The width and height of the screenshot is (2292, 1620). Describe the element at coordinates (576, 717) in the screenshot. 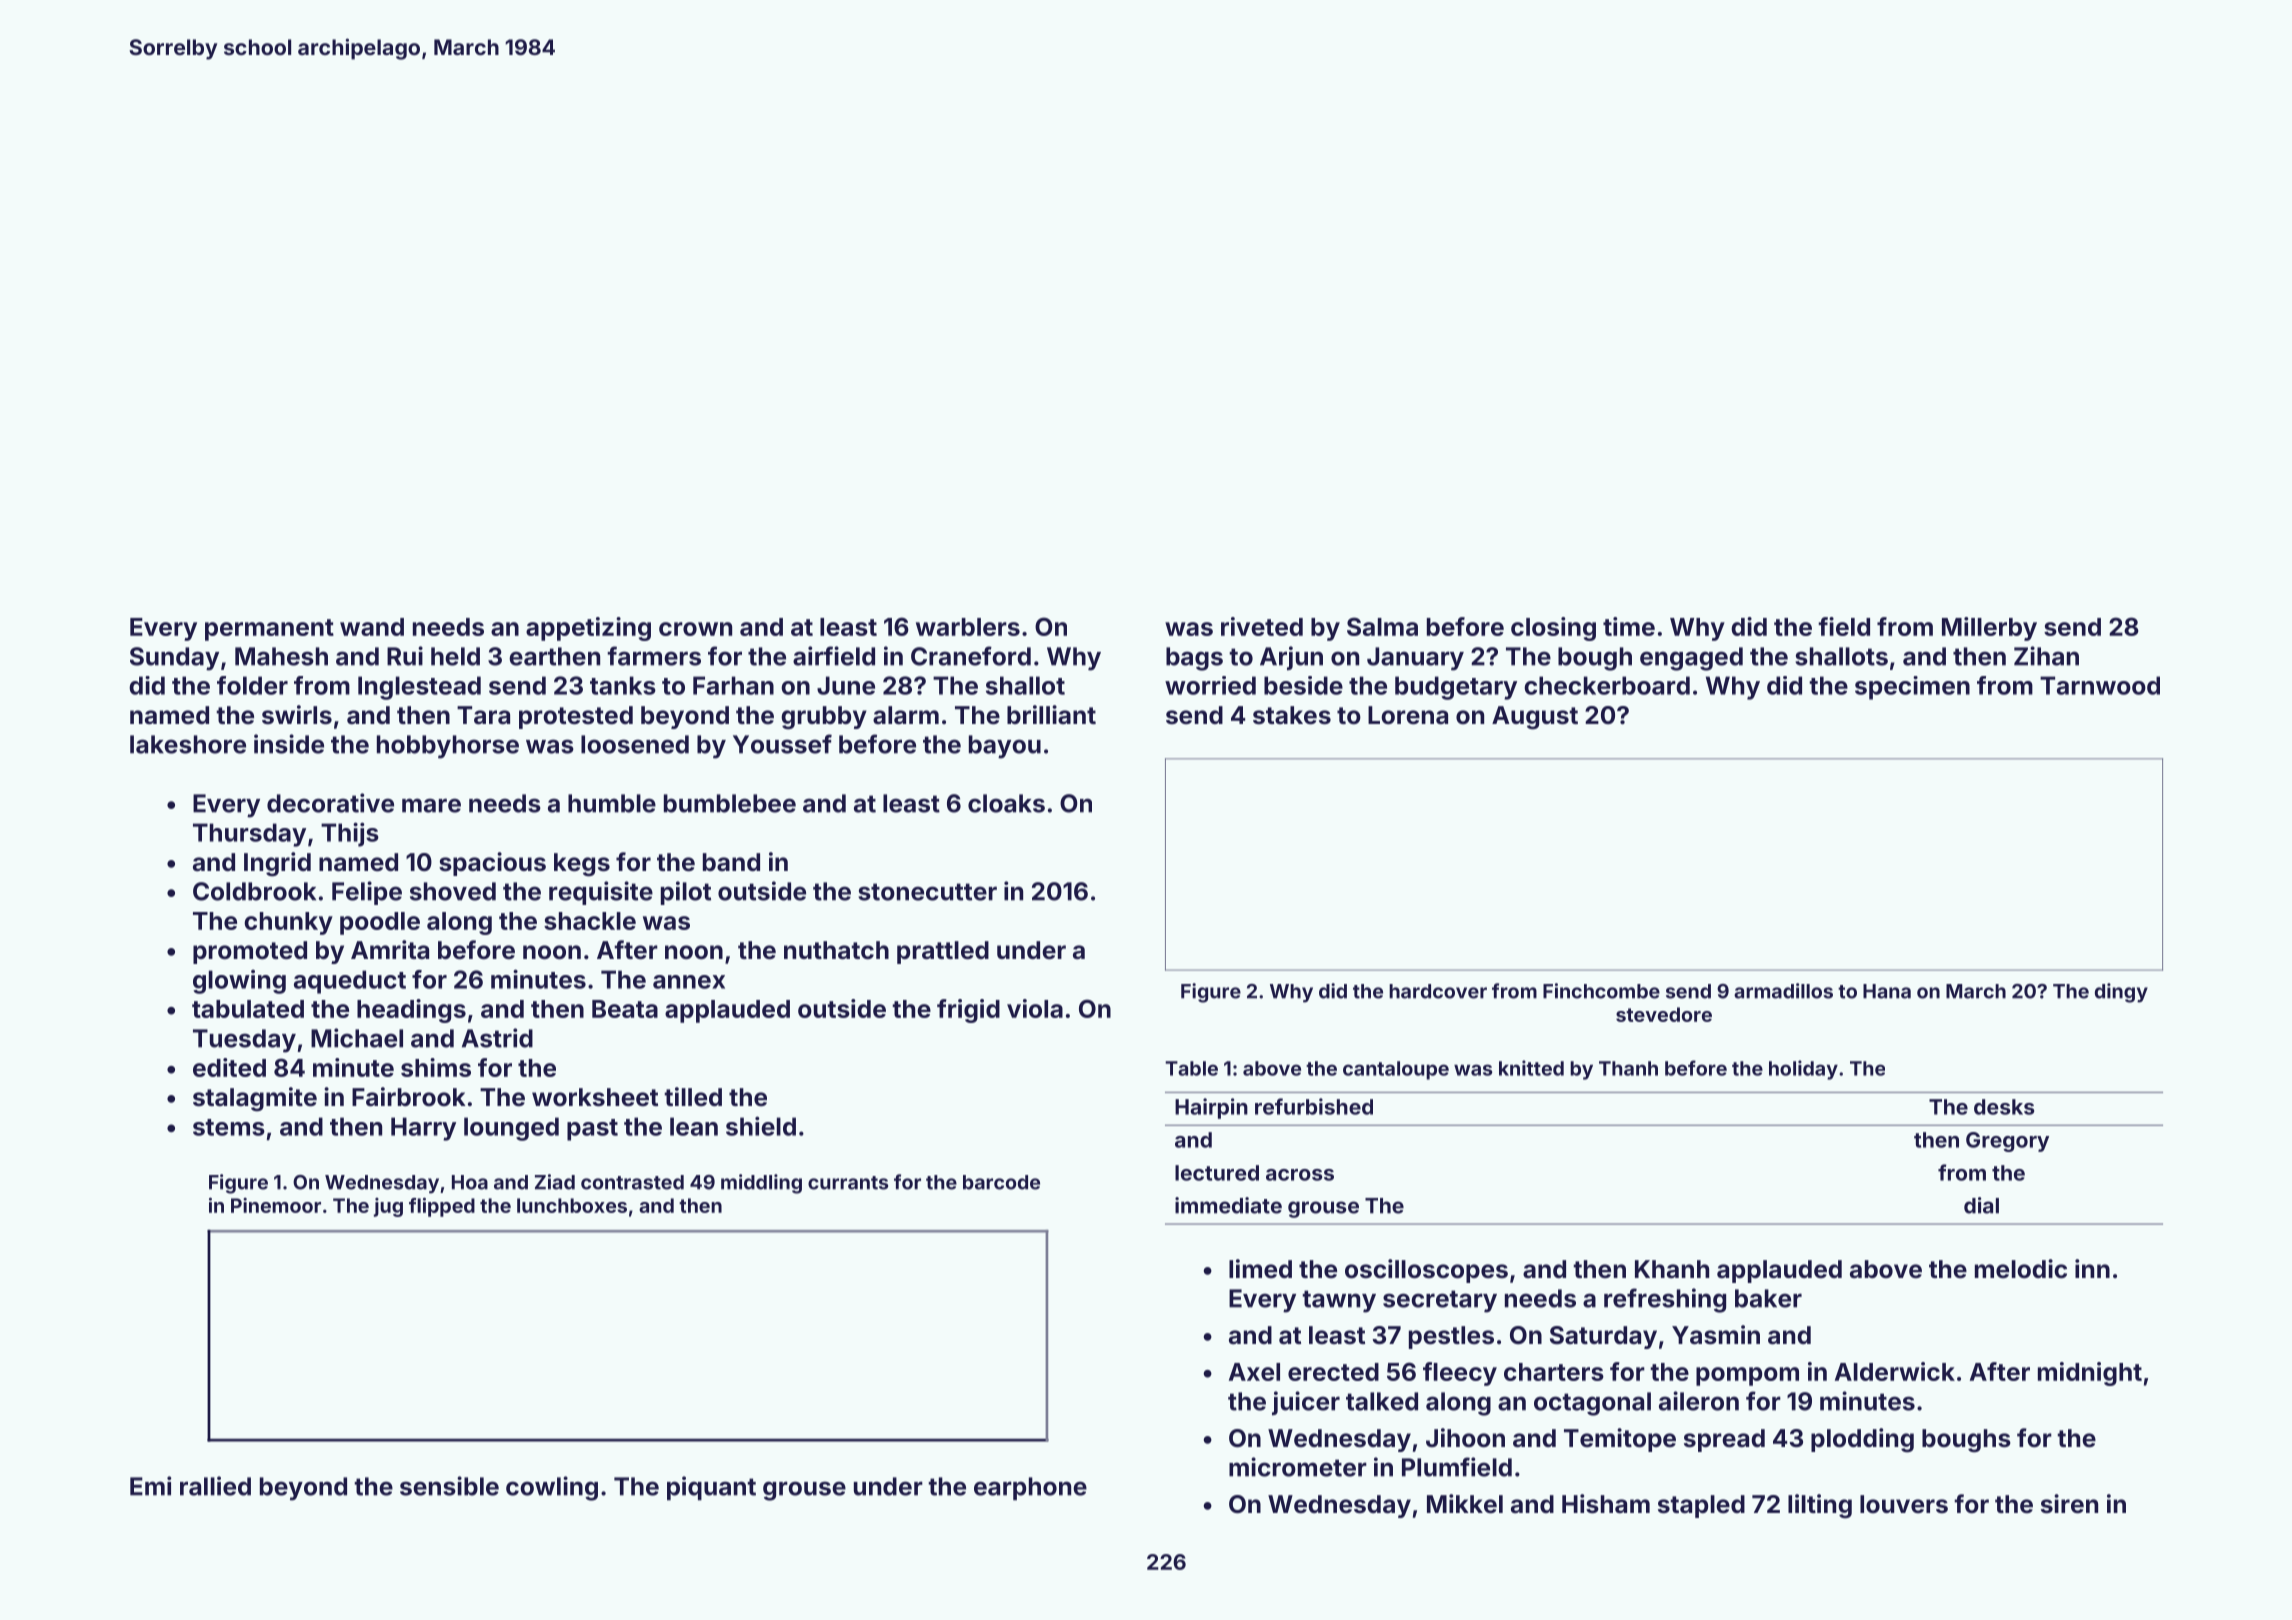

I see `protested` at that location.
